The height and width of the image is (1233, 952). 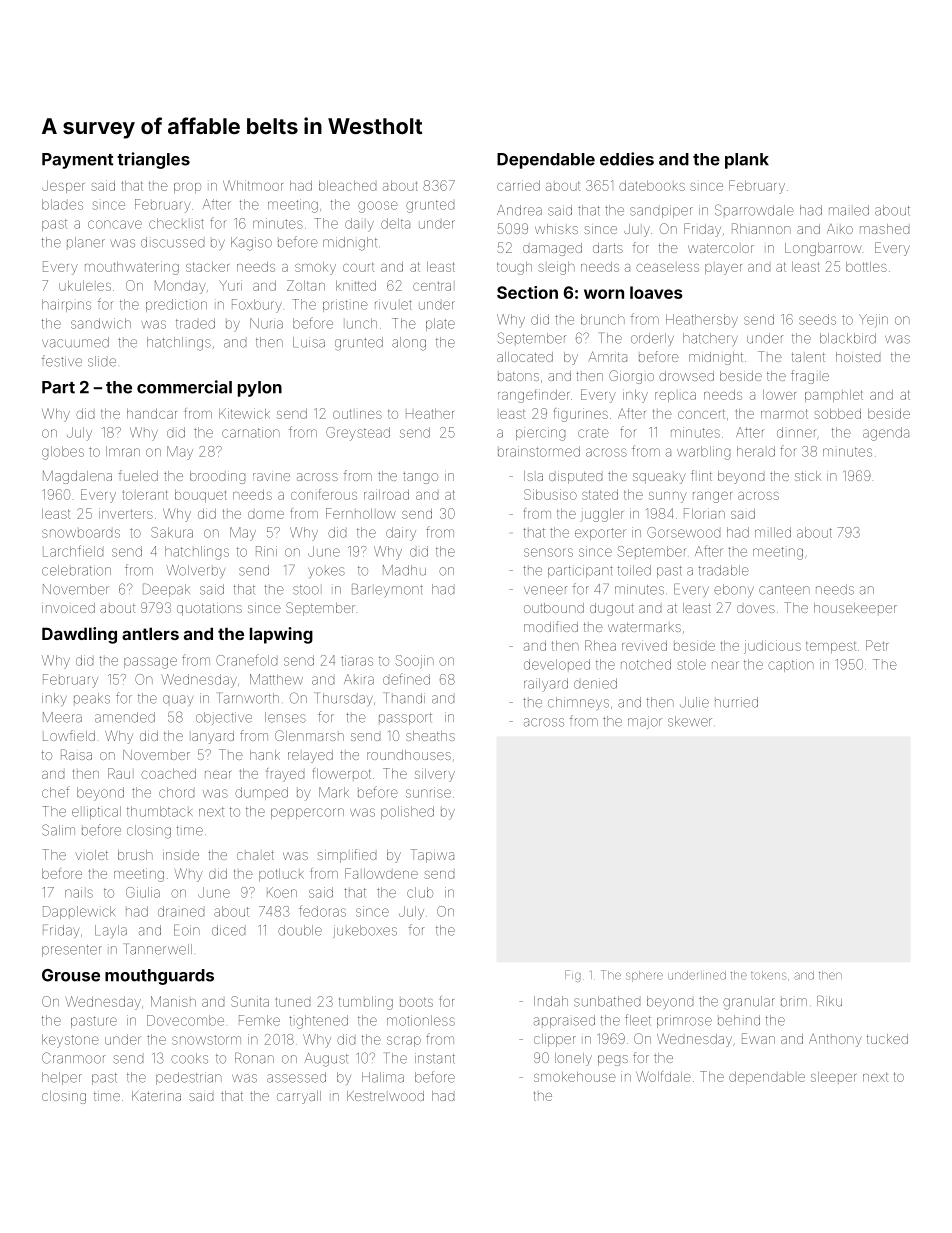 I want to click on assessed, so click(x=296, y=1077).
